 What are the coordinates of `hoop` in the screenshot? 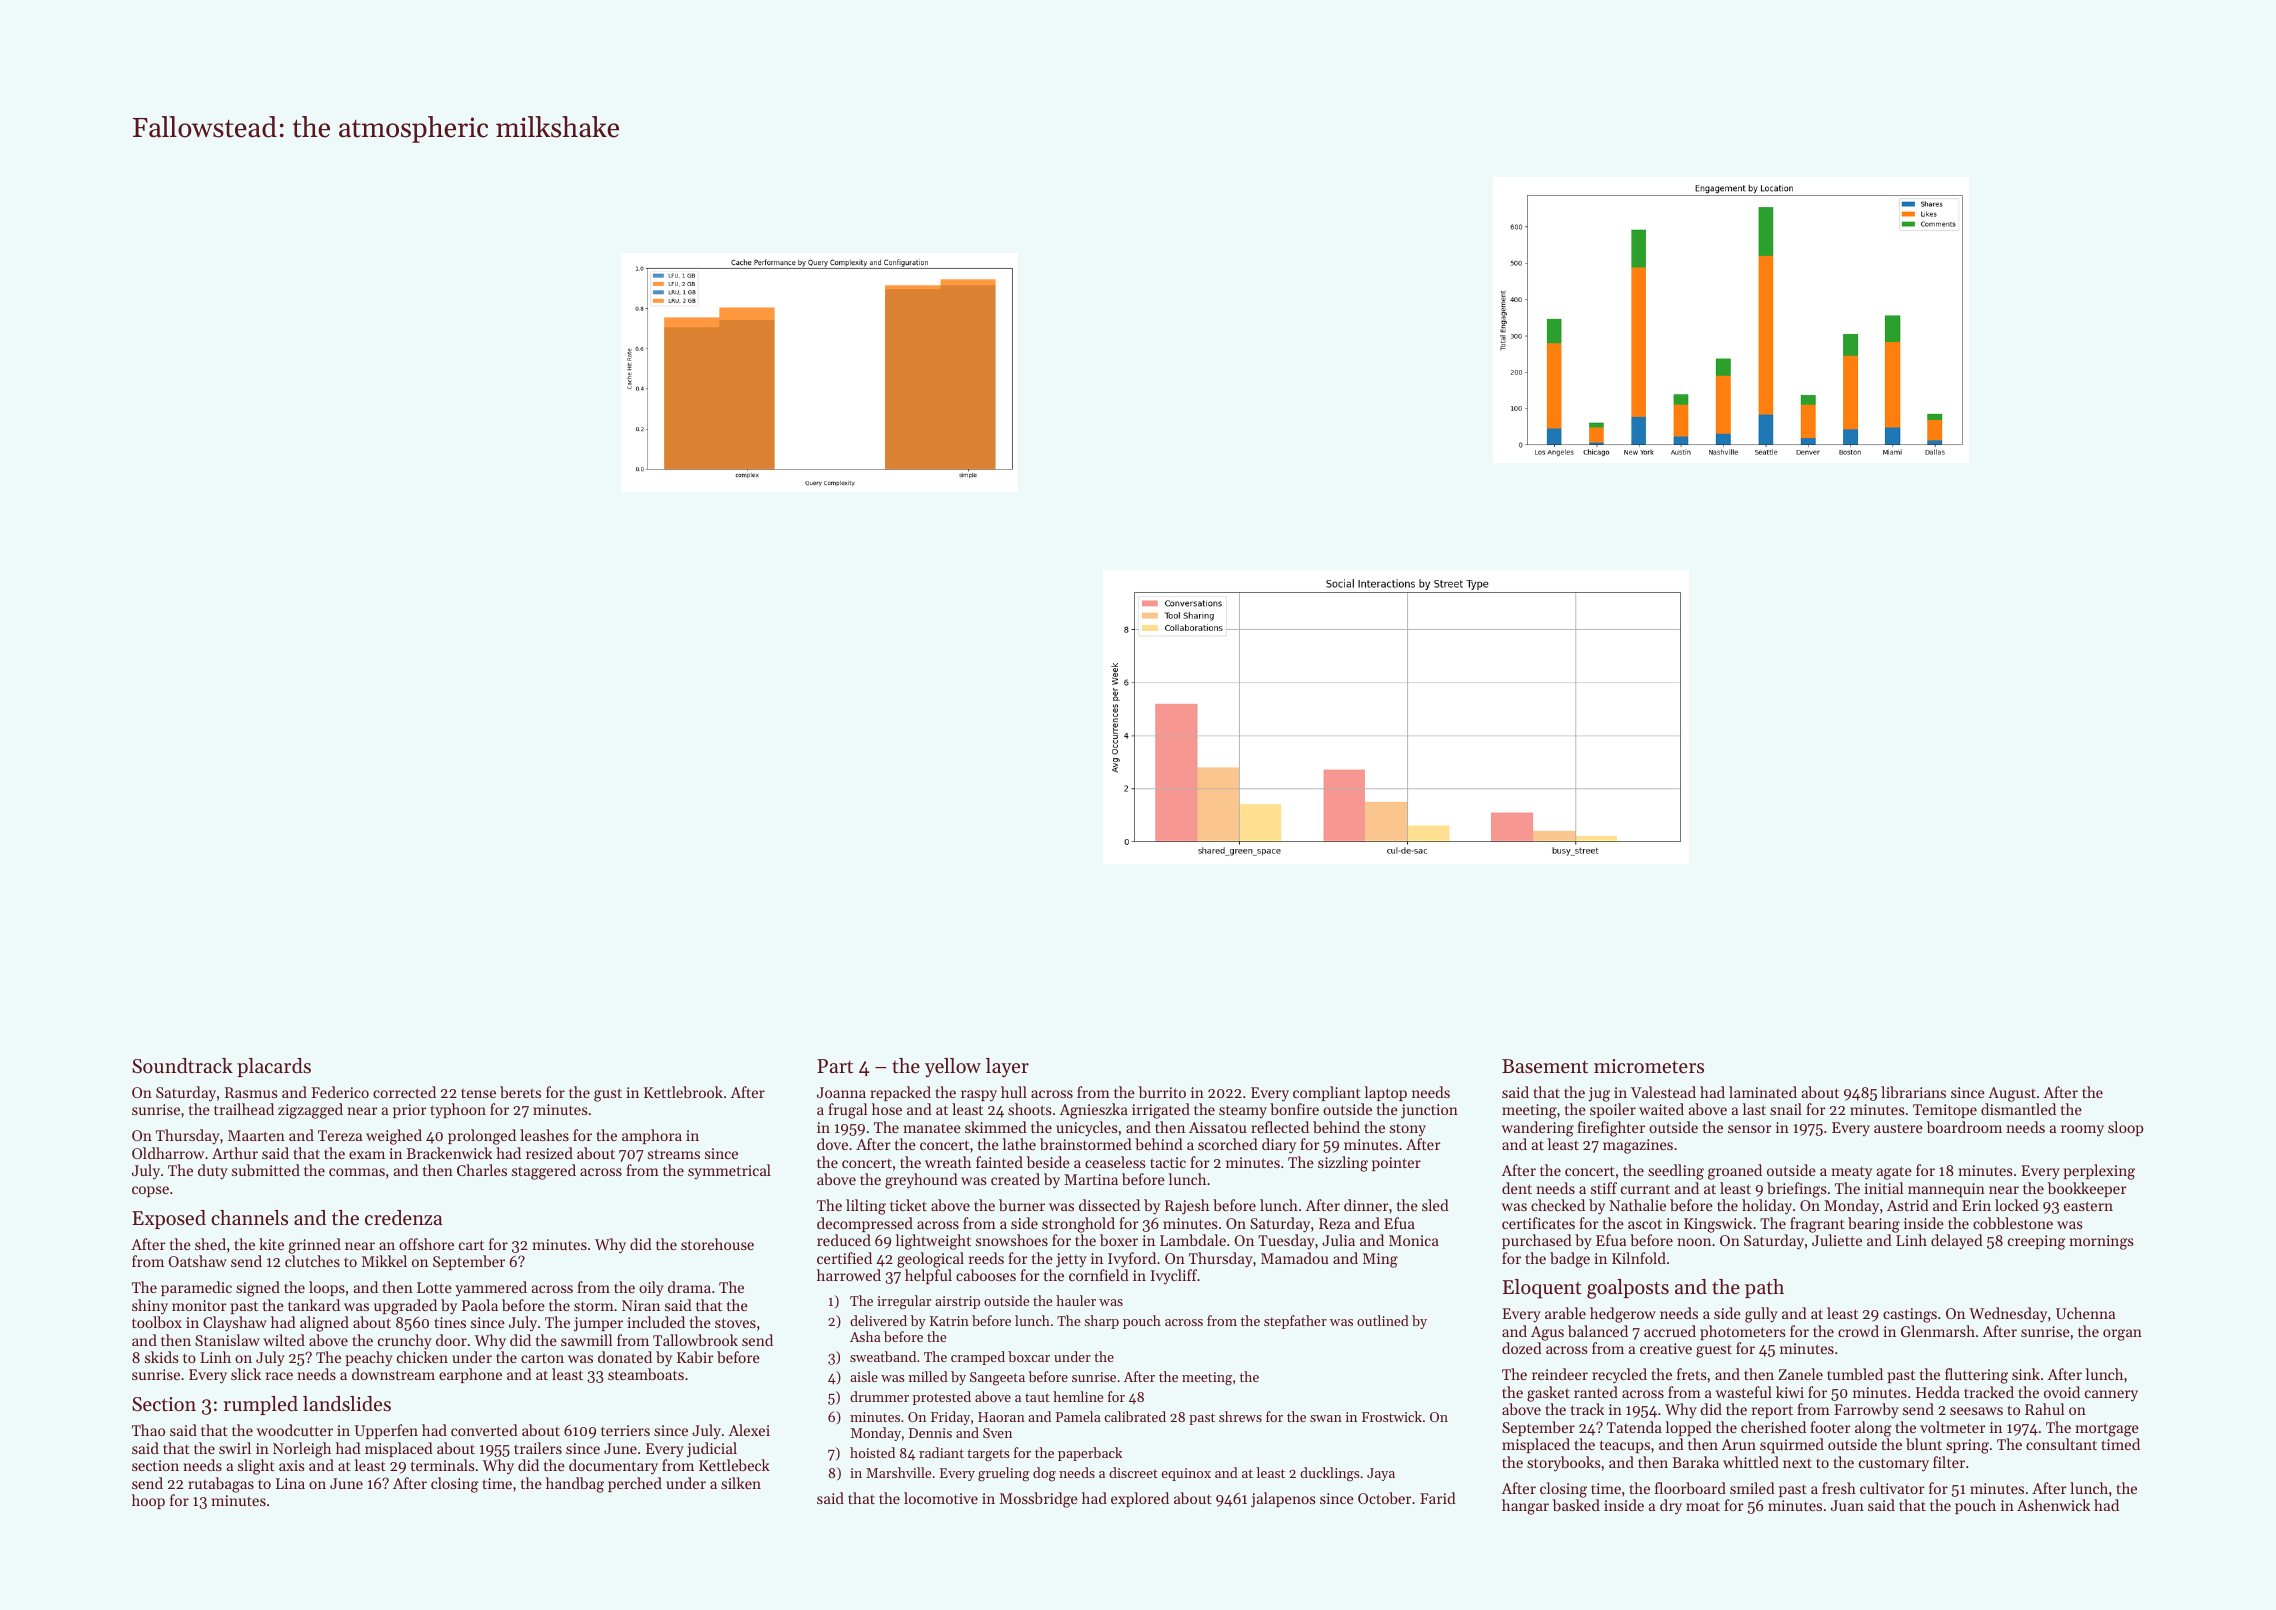 It's located at (148, 1501).
